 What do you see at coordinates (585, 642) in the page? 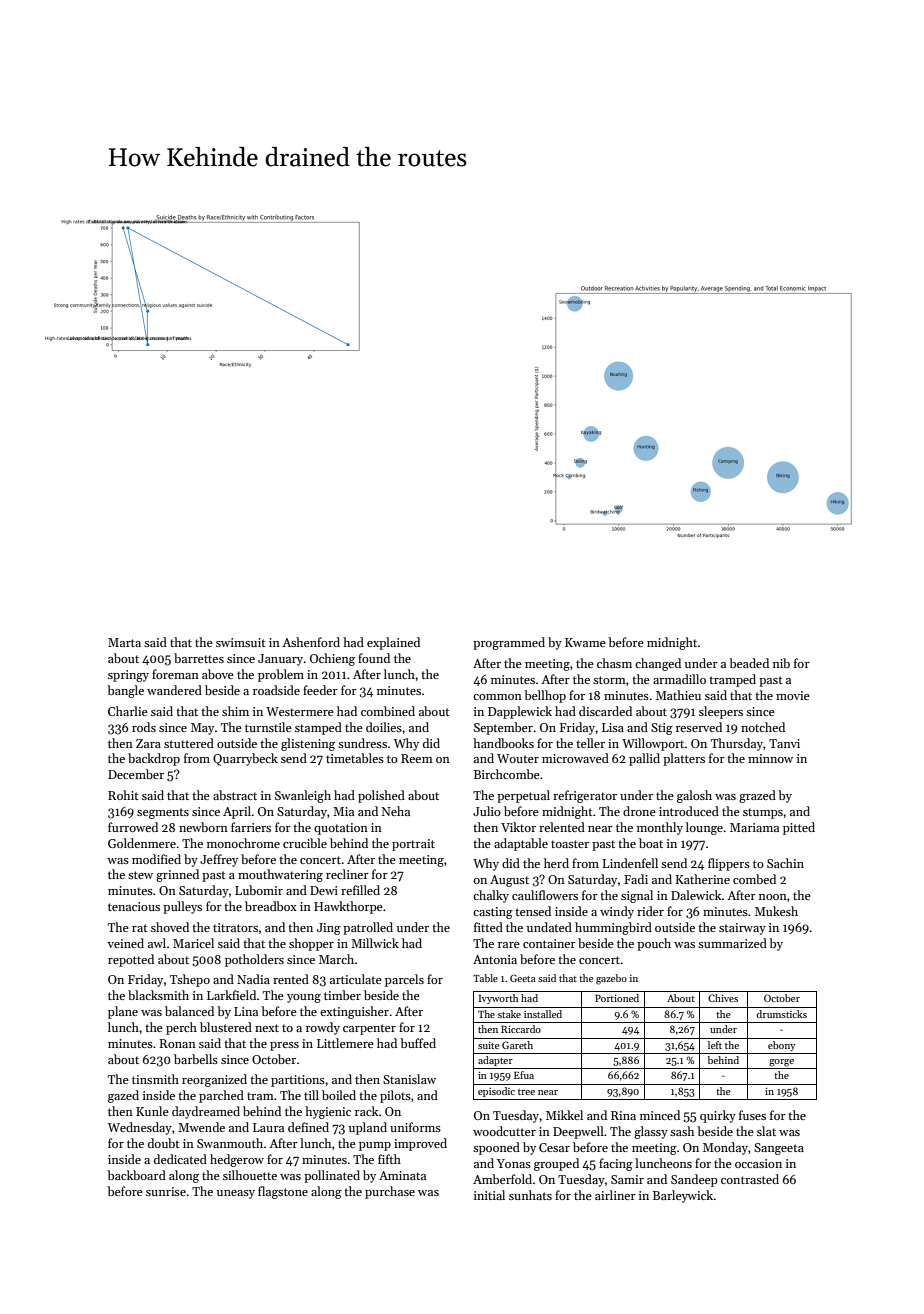
I see `Kwame` at bounding box center [585, 642].
